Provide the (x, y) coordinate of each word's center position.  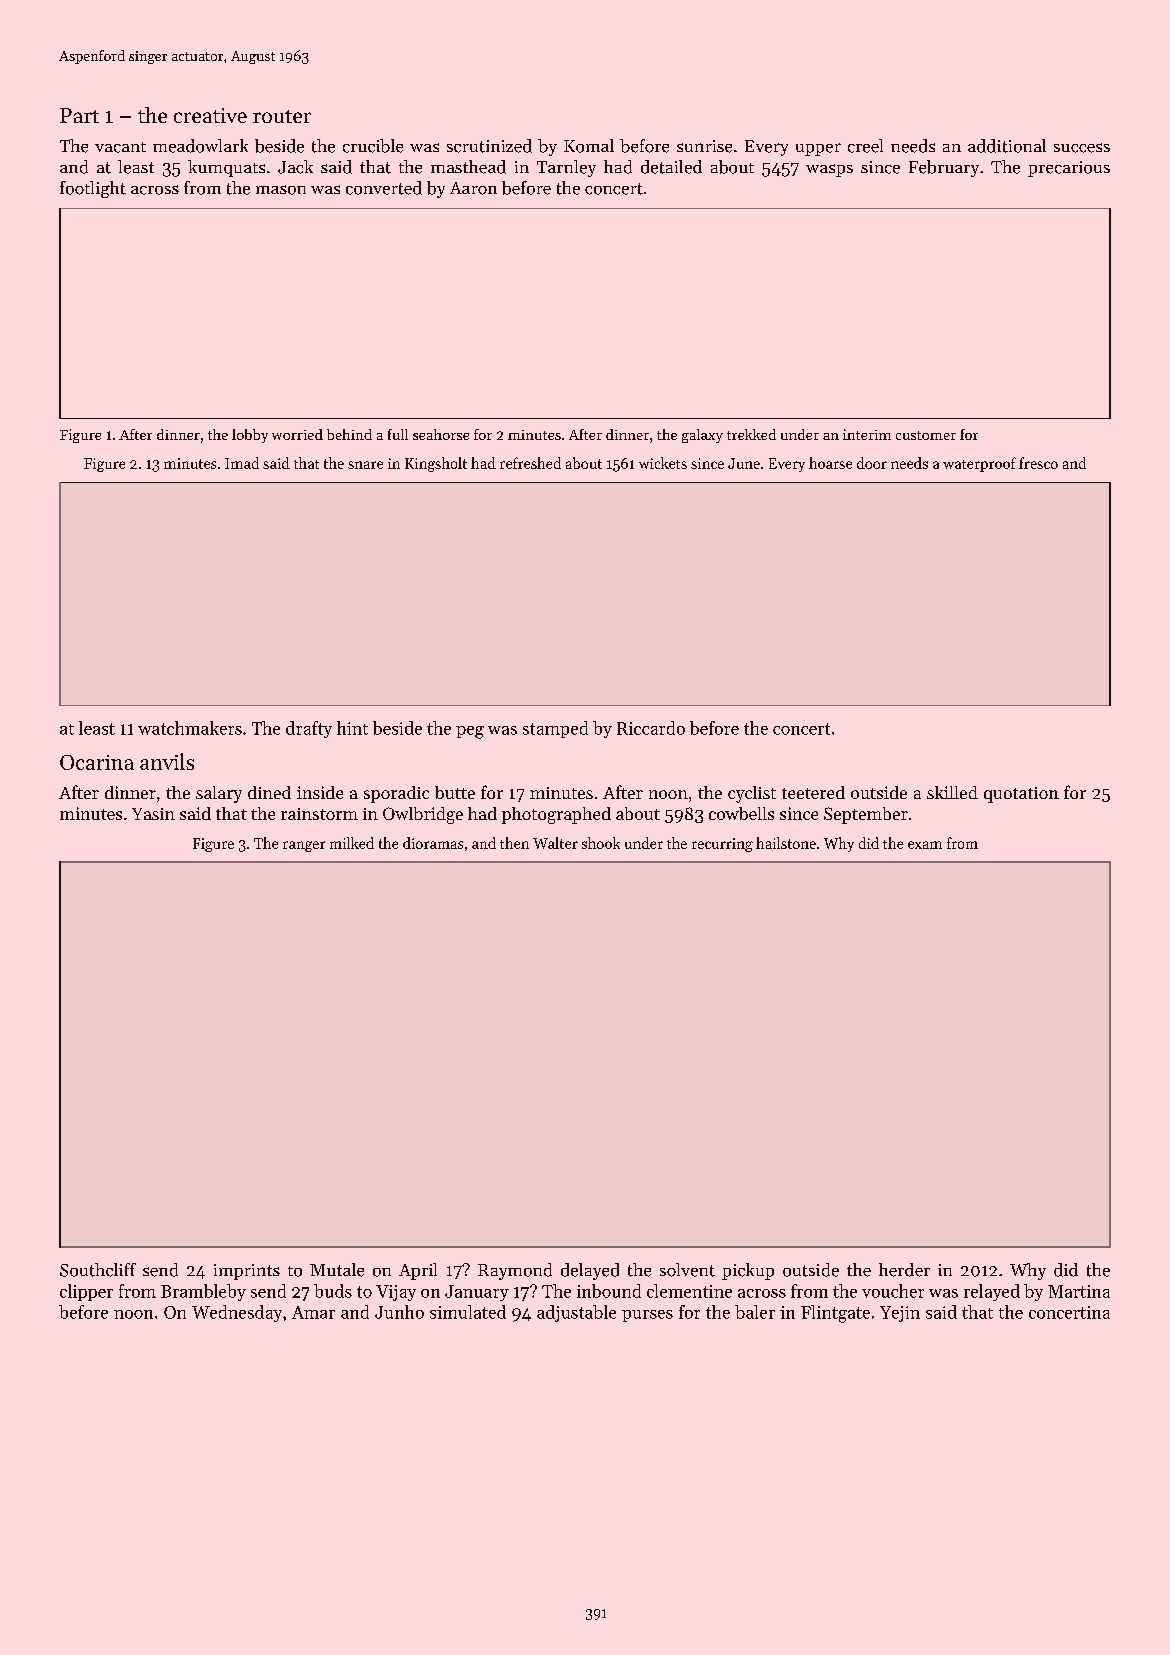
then (514, 843)
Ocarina (97, 762)
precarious (1069, 169)
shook (601, 843)
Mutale (337, 1270)
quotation (1021, 795)
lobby (250, 436)
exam (925, 845)
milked (352, 843)
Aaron (473, 188)
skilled (952, 792)
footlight (93, 189)
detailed (671, 167)
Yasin (153, 814)
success (1082, 148)
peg (470, 732)
